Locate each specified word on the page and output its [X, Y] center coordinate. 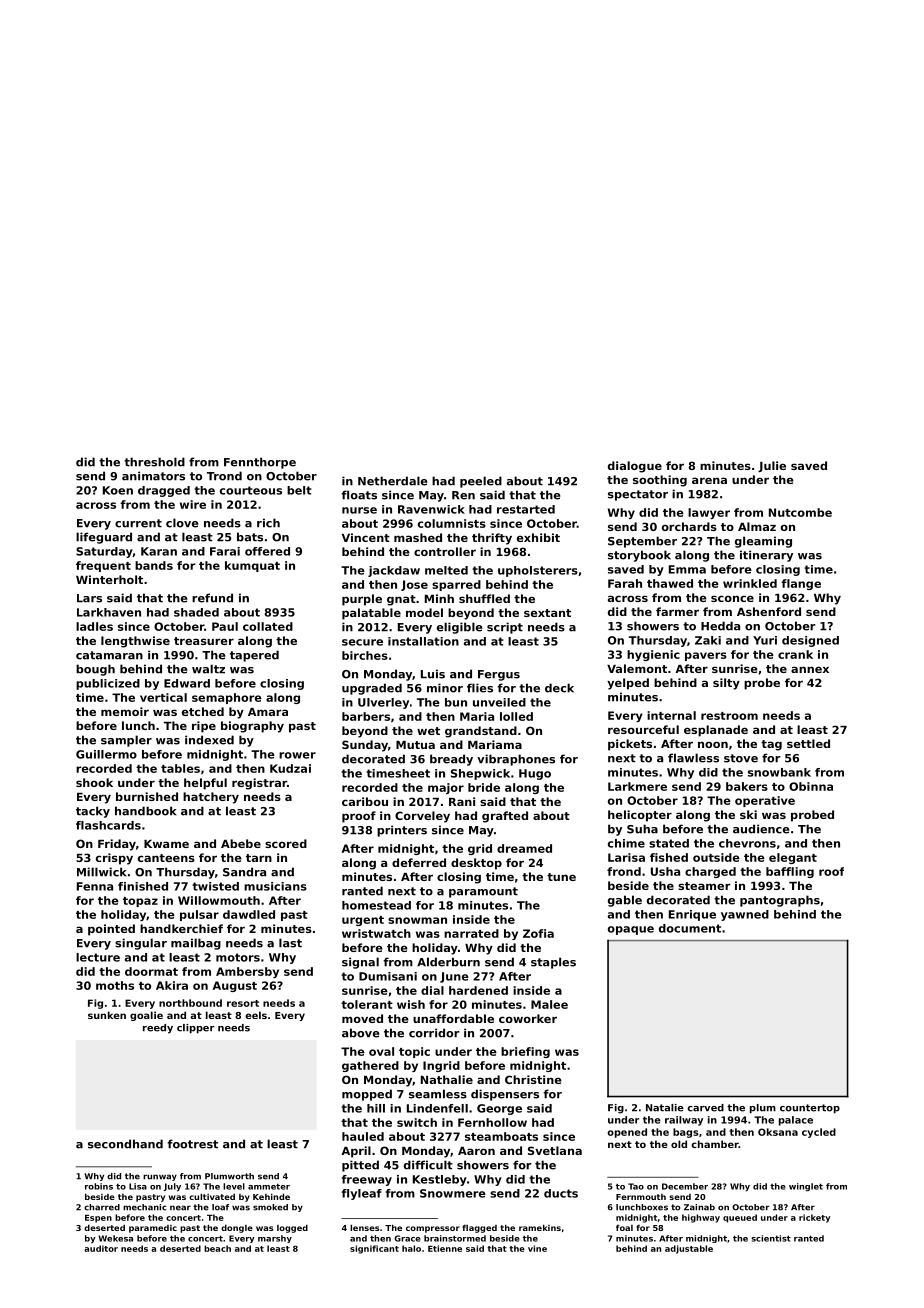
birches [365, 655]
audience [761, 829]
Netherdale [392, 481]
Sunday [365, 746]
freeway [367, 1180]
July [172, 1187]
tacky [93, 812]
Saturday [104, 552]
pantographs [780, 901]
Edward [187, 683]
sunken [107, 1015]
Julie [772, 466]
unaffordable [453, 1018]
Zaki [708, 640]
